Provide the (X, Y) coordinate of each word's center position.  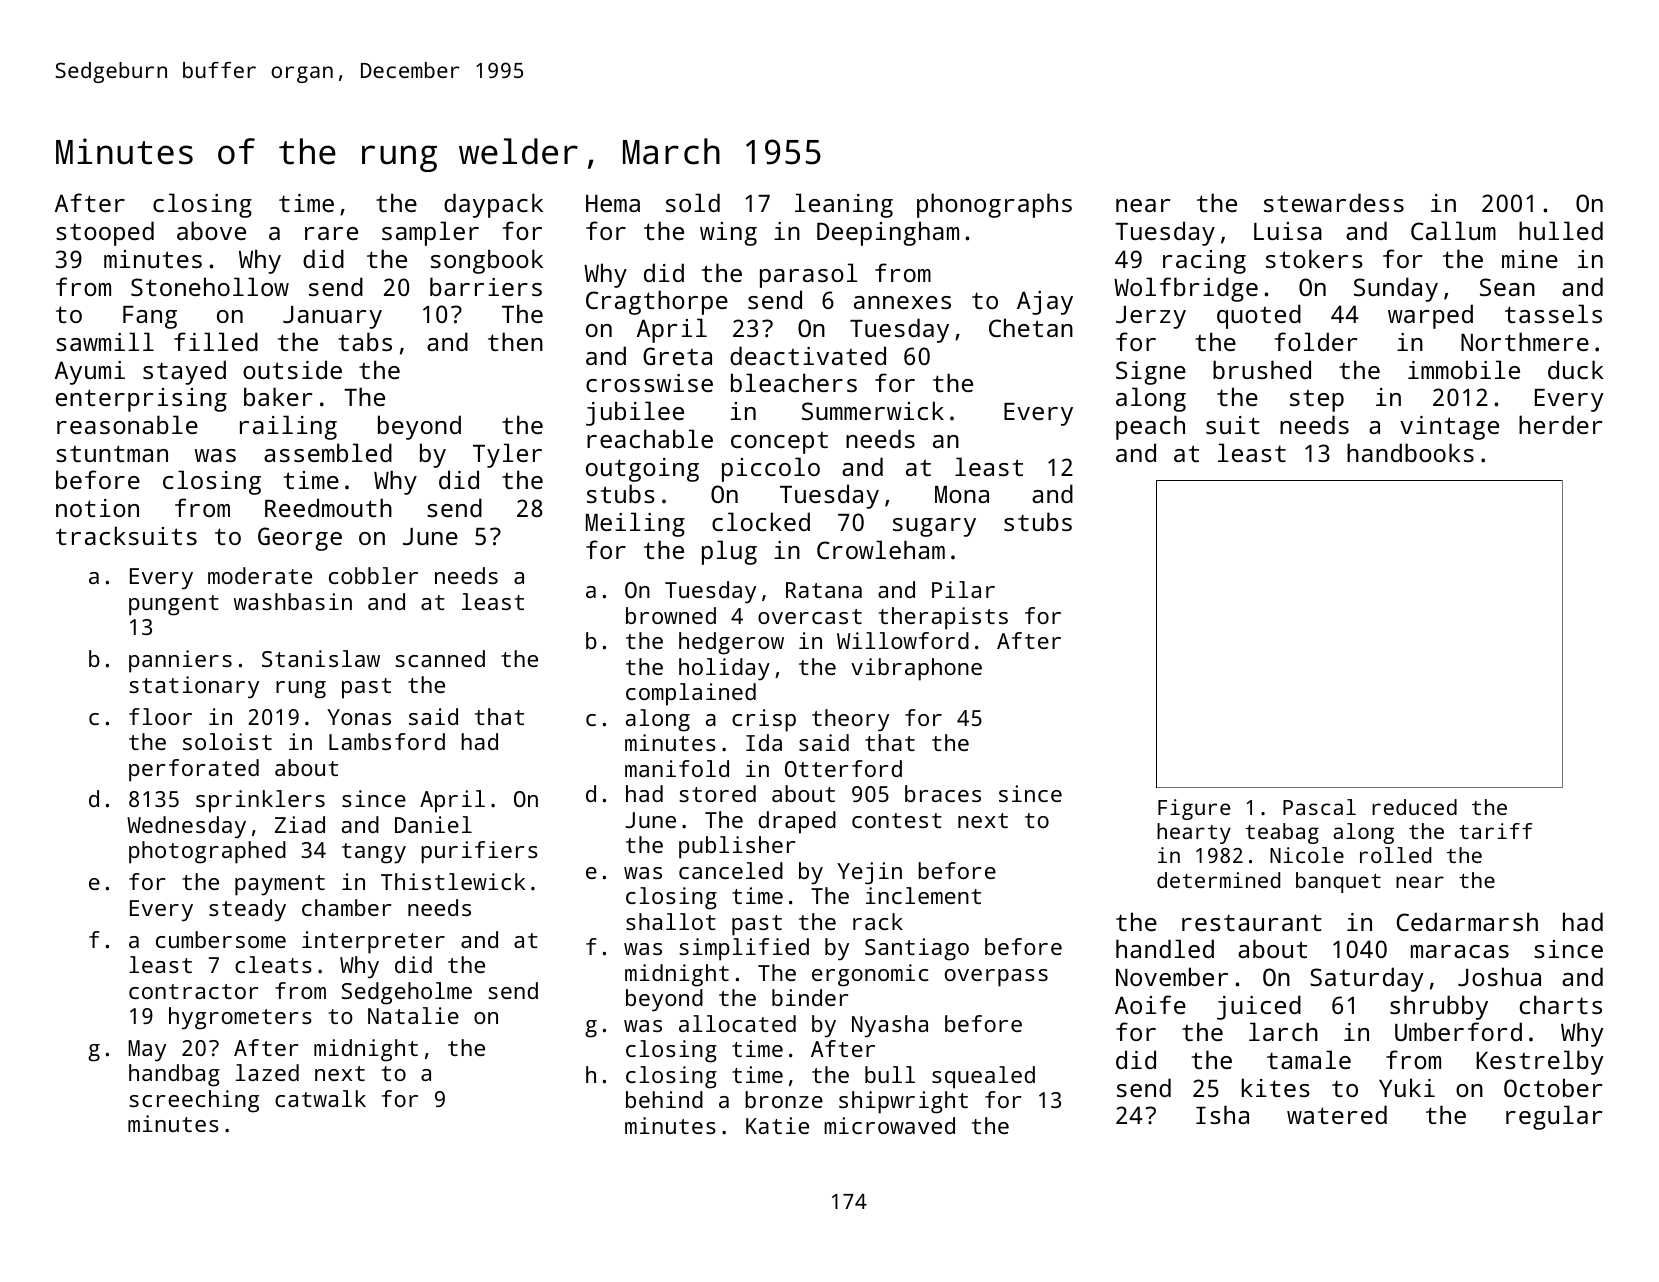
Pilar (963, 589)
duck (1576, 369)
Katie (777, 1125)
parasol (809, 275)
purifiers (479, 852)
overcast (810, 616)
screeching (194, 1101)
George (300, 539)
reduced (1414, 807)
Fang (150, 317)
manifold (677, 768)
